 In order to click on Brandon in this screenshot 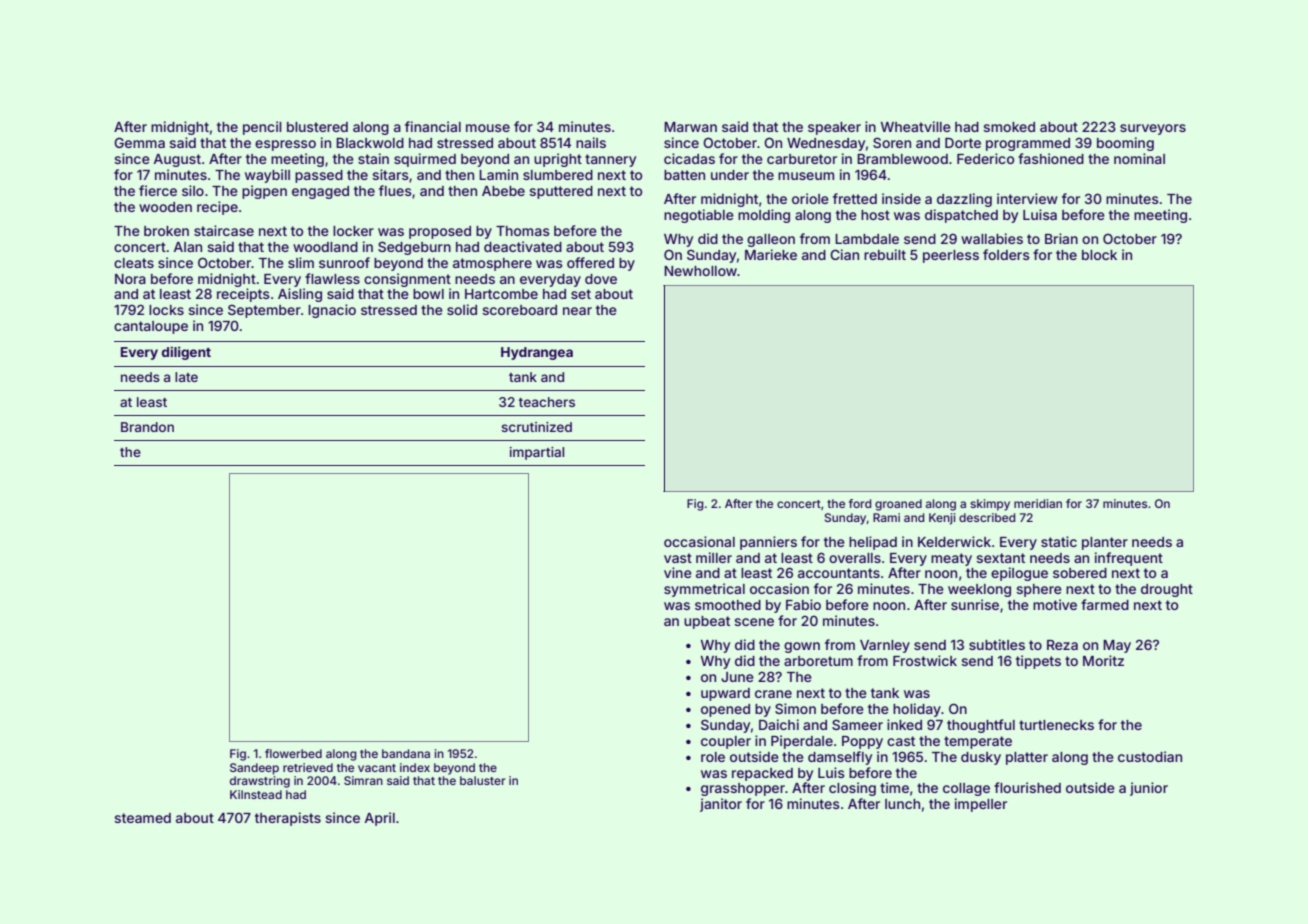, I will do `click(147, 427)`.
